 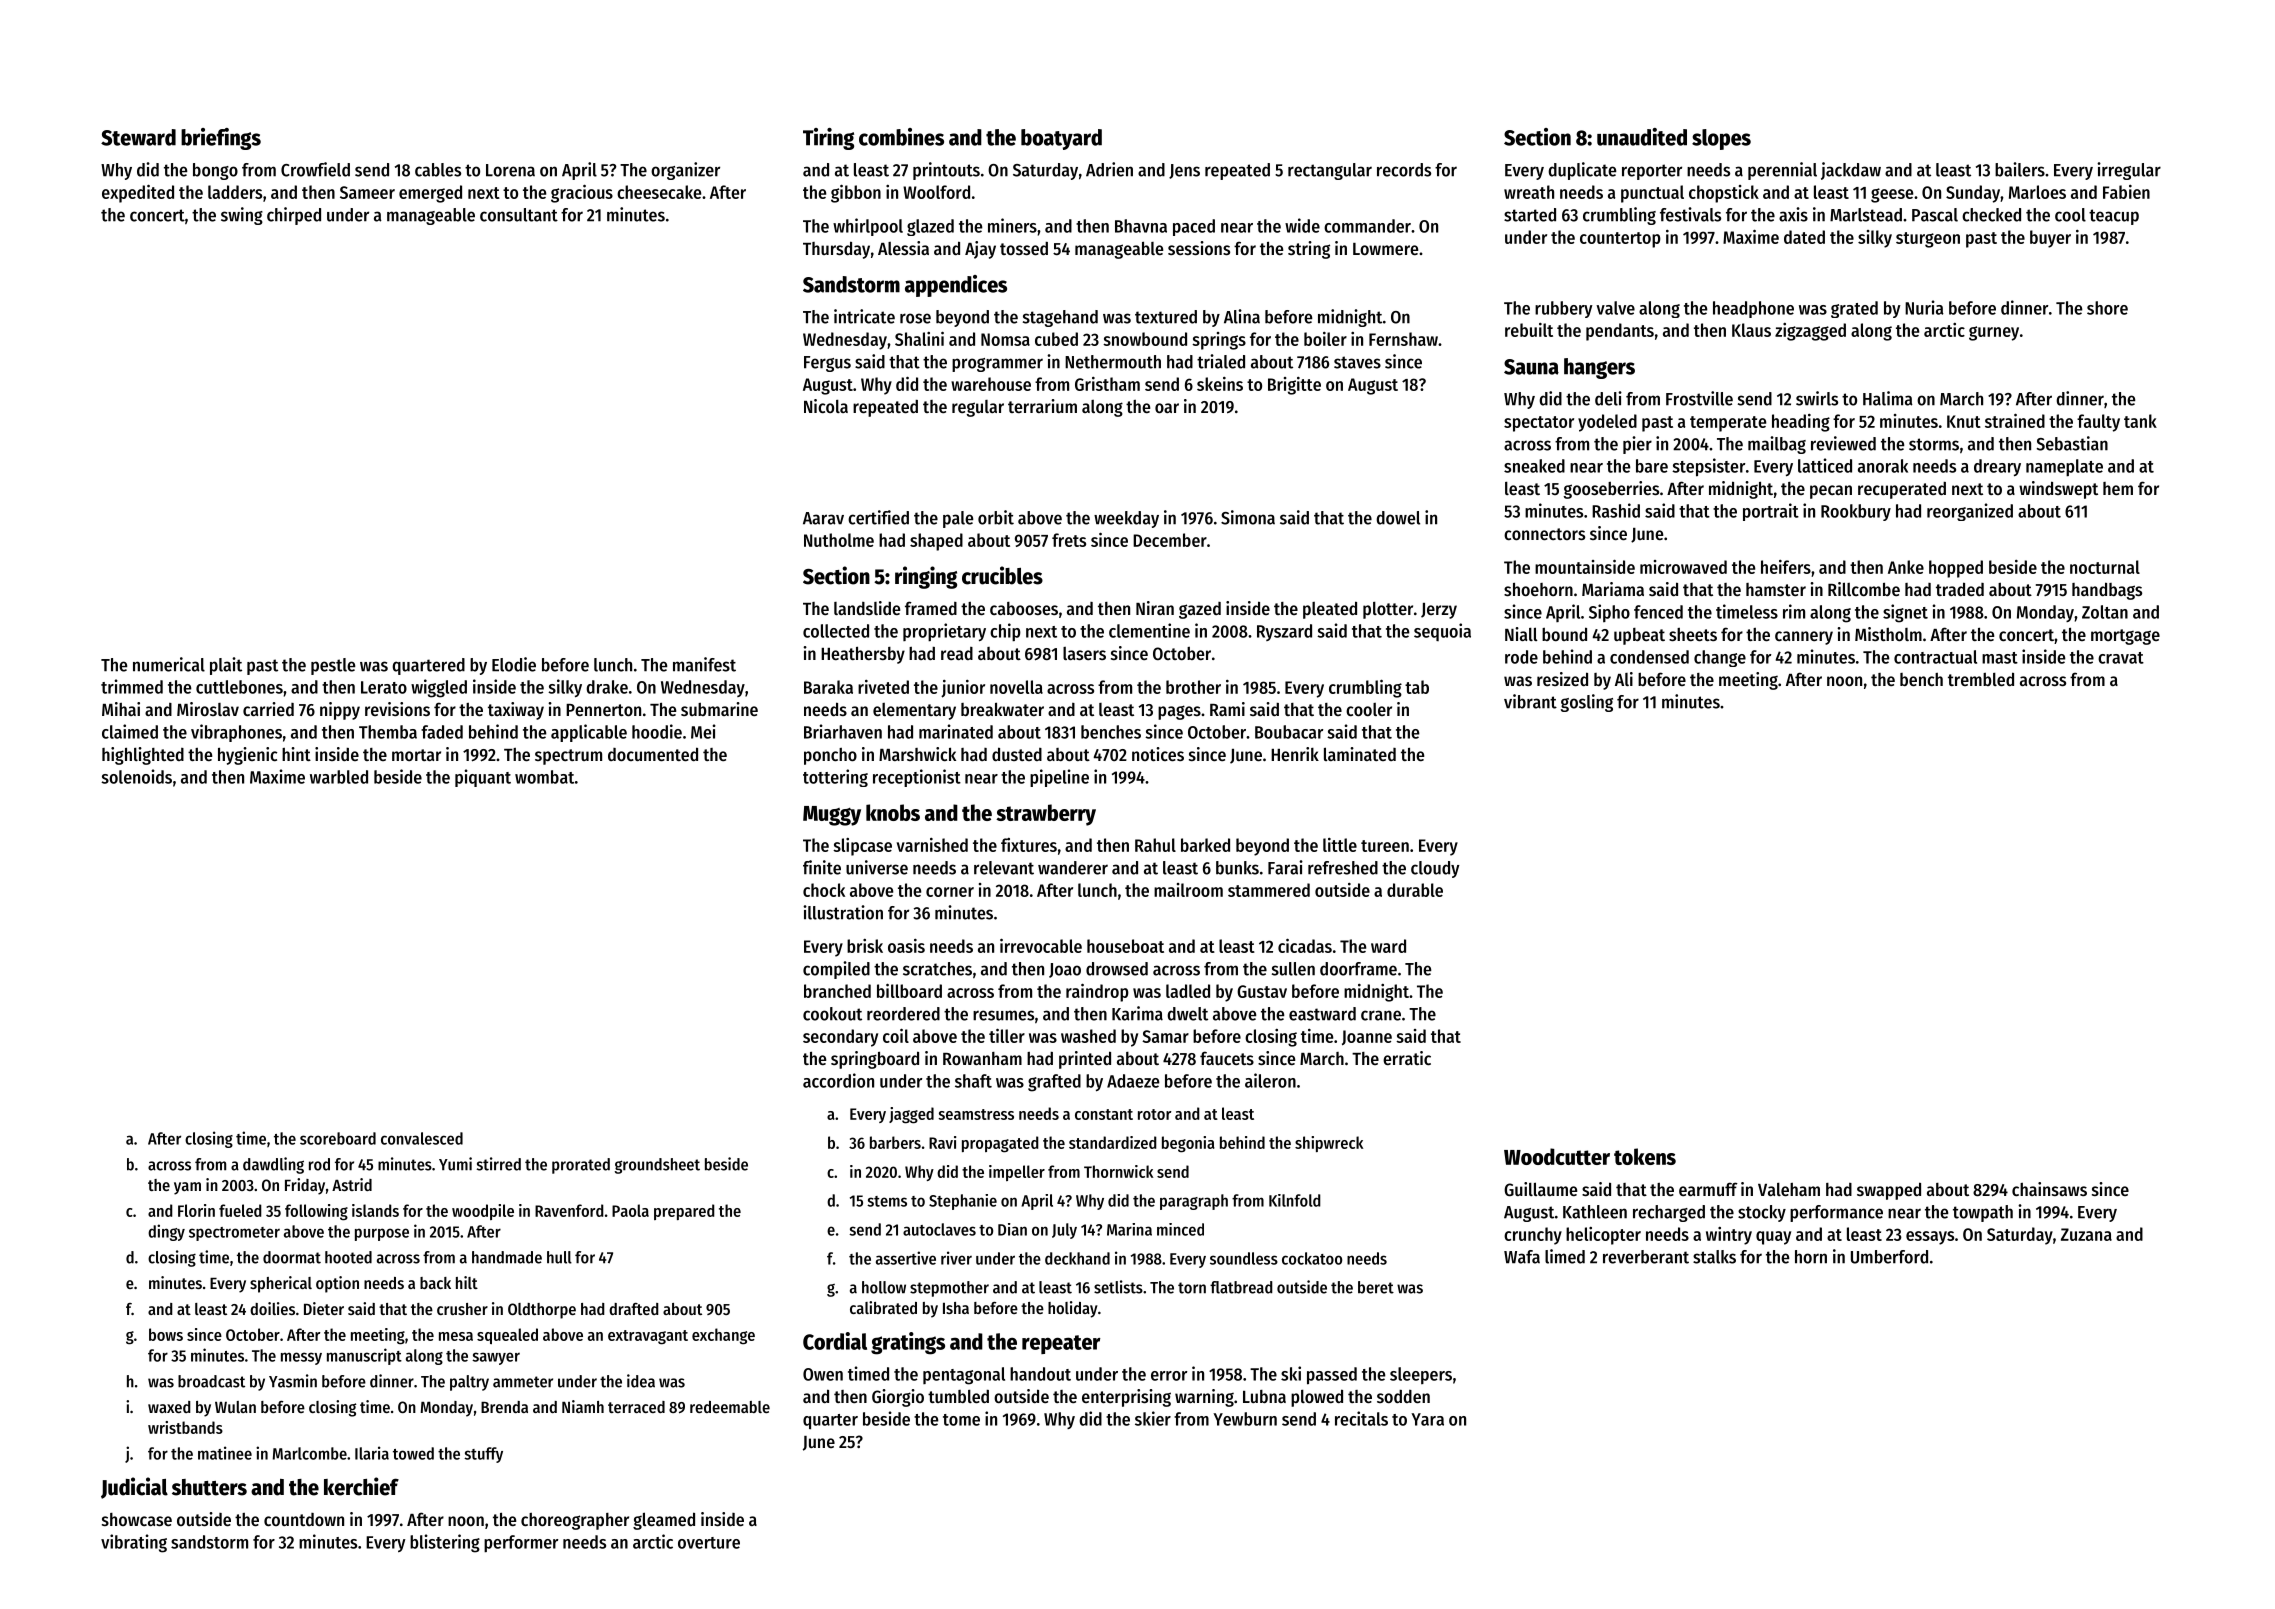 What do you see at coordinates (709, 1543) in the screenshot?
I see `overture` at bounding box center [709, 1543].
